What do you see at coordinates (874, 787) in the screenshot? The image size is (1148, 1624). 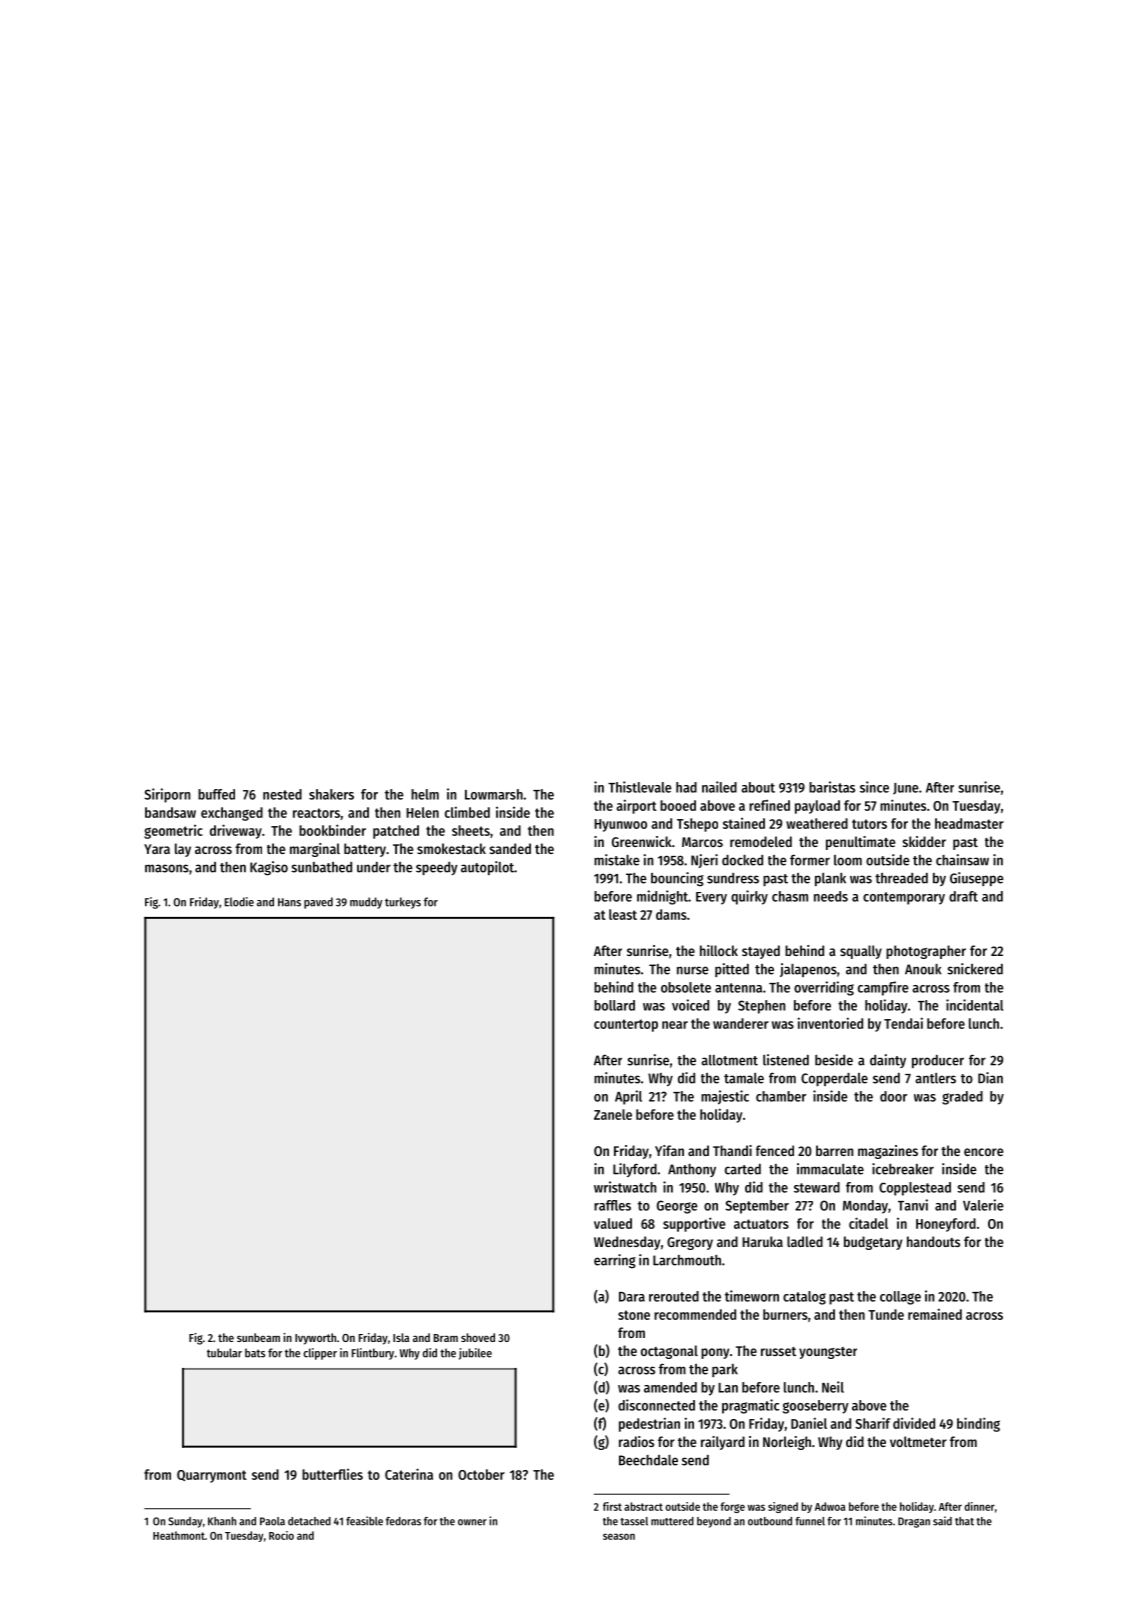 I see `since` at bounding box center [874, 787].
